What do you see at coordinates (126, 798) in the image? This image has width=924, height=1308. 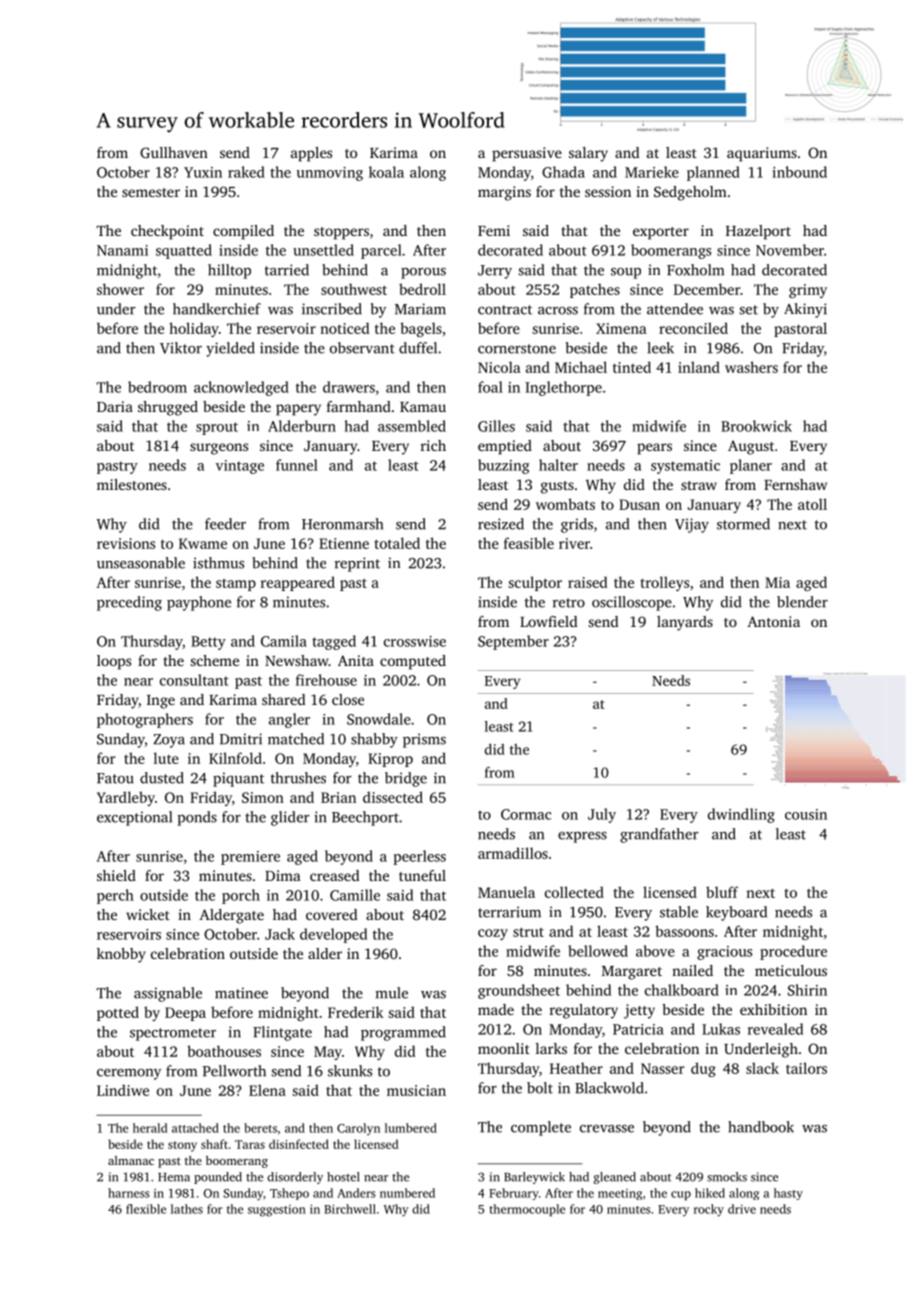 I see `Yardleby` at bounding box center [126, 798].
